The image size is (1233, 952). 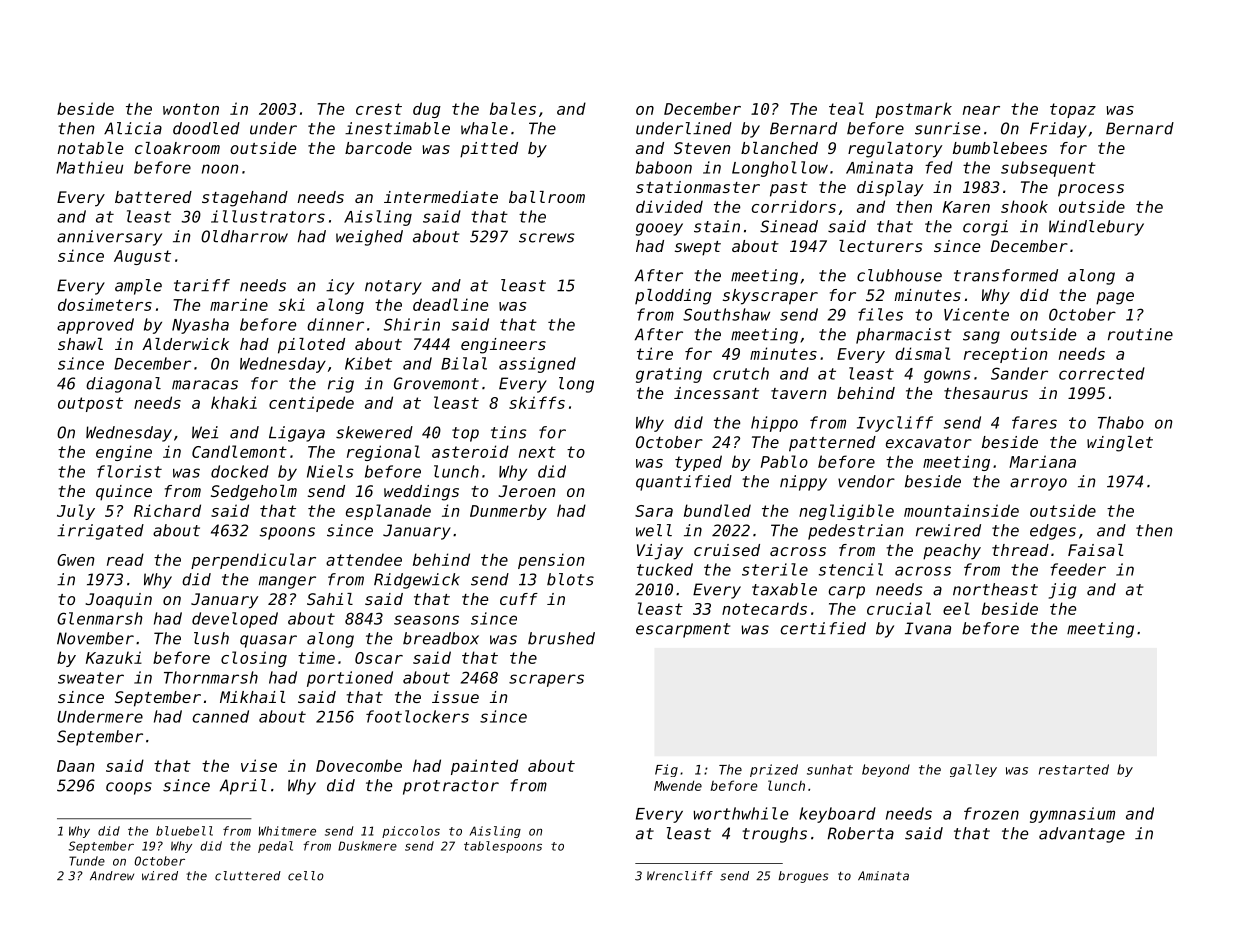 What do you see at coordinates (823, 628) in the screenshot?
I see `certified` at bounding box center [823, 628].
